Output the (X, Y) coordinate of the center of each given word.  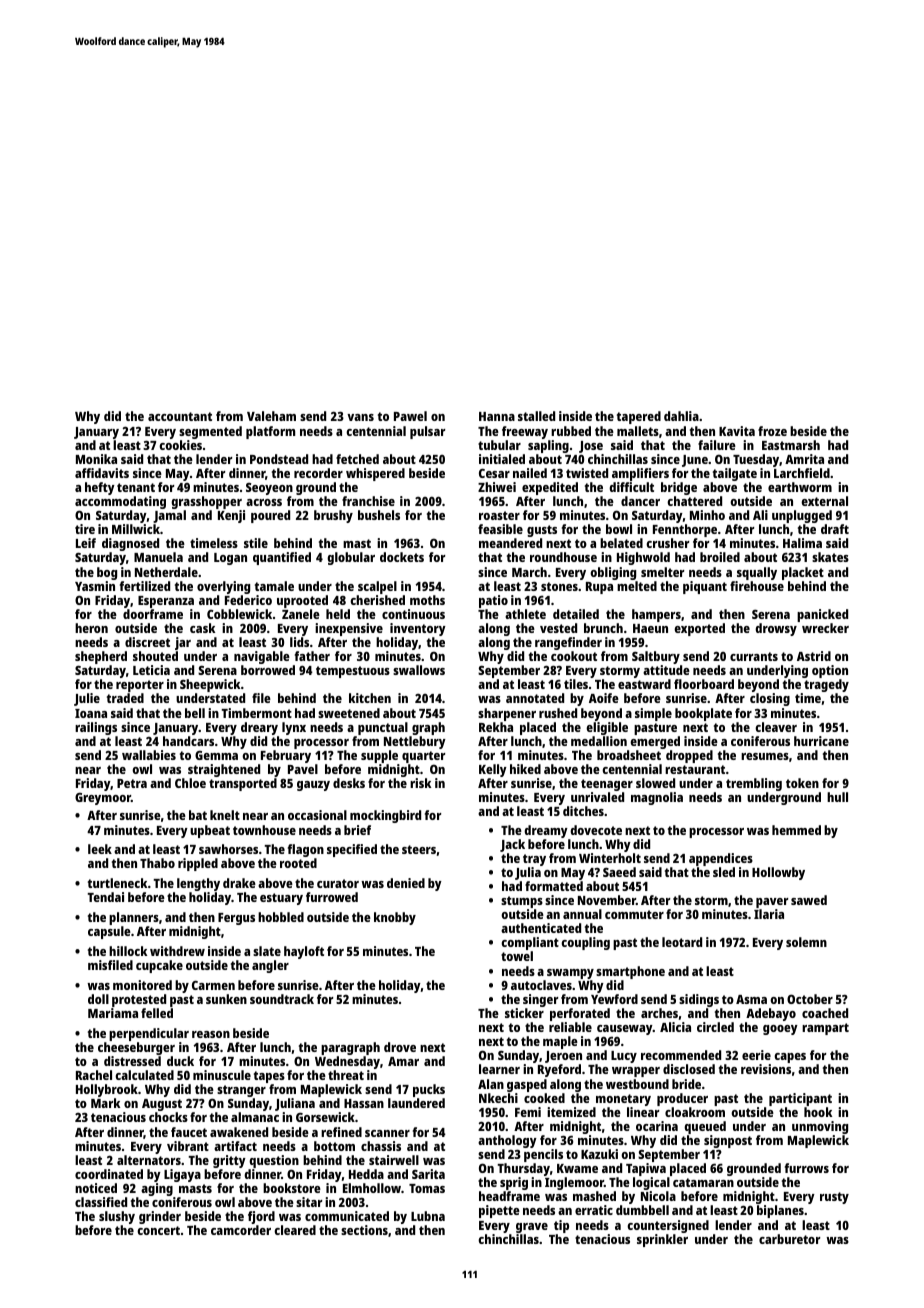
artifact (235, 1146)
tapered (639, 417)
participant (800, 1099)
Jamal (169, 516)
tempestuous (353, 672)
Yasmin (95, 586)
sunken (226, 999)
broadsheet (629, 755)
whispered (375, 474)
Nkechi (498, 1098)
